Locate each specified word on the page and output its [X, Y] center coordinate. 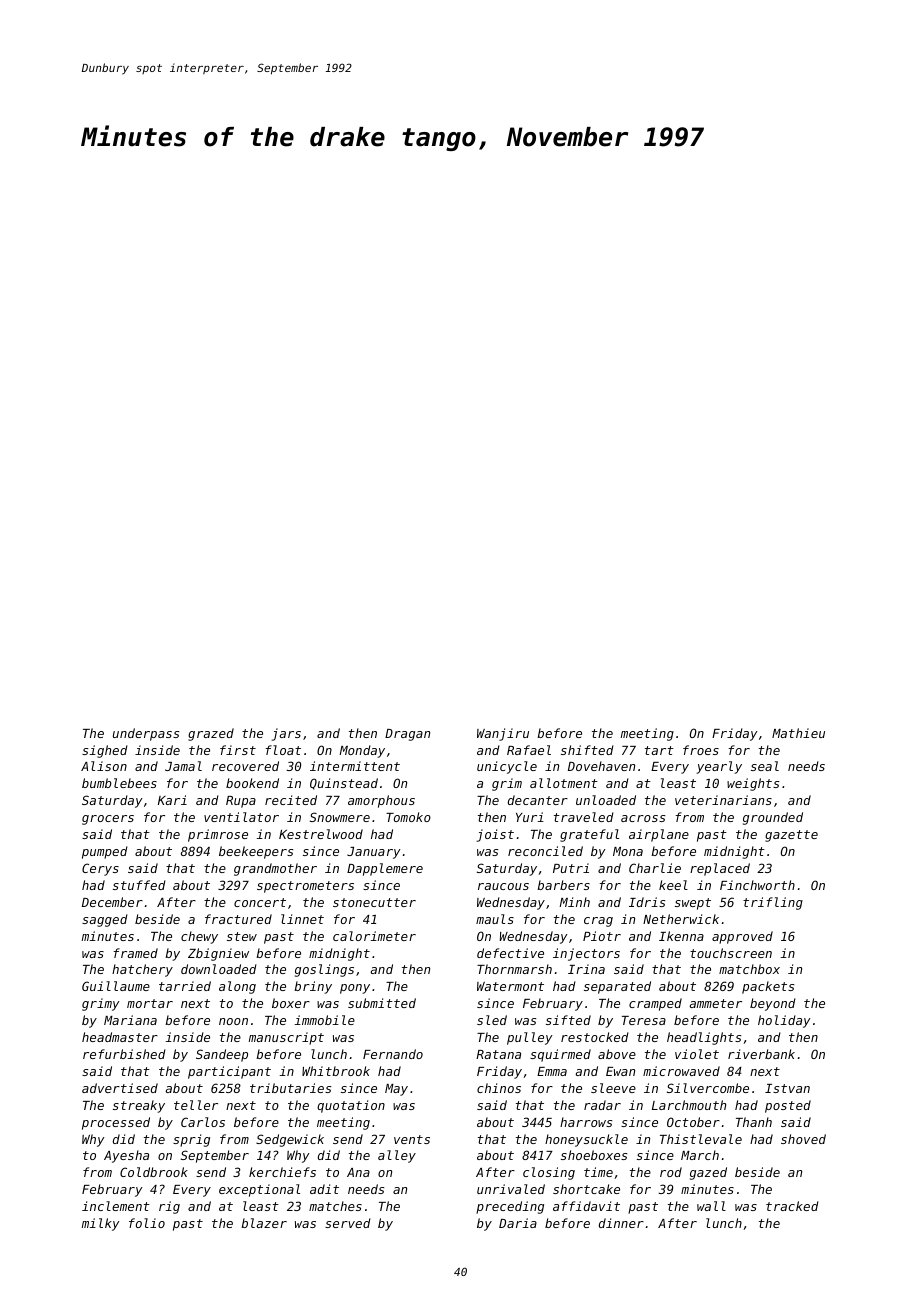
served [348, 1223]
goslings [324, 970]
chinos [499, 1088]
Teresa [644, 1020]
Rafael [529, 750]
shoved [803, 1139]
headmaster [120, 1037]
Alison [104, 766]
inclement [116, 1206]
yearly [719, 767]
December [112, 902]
